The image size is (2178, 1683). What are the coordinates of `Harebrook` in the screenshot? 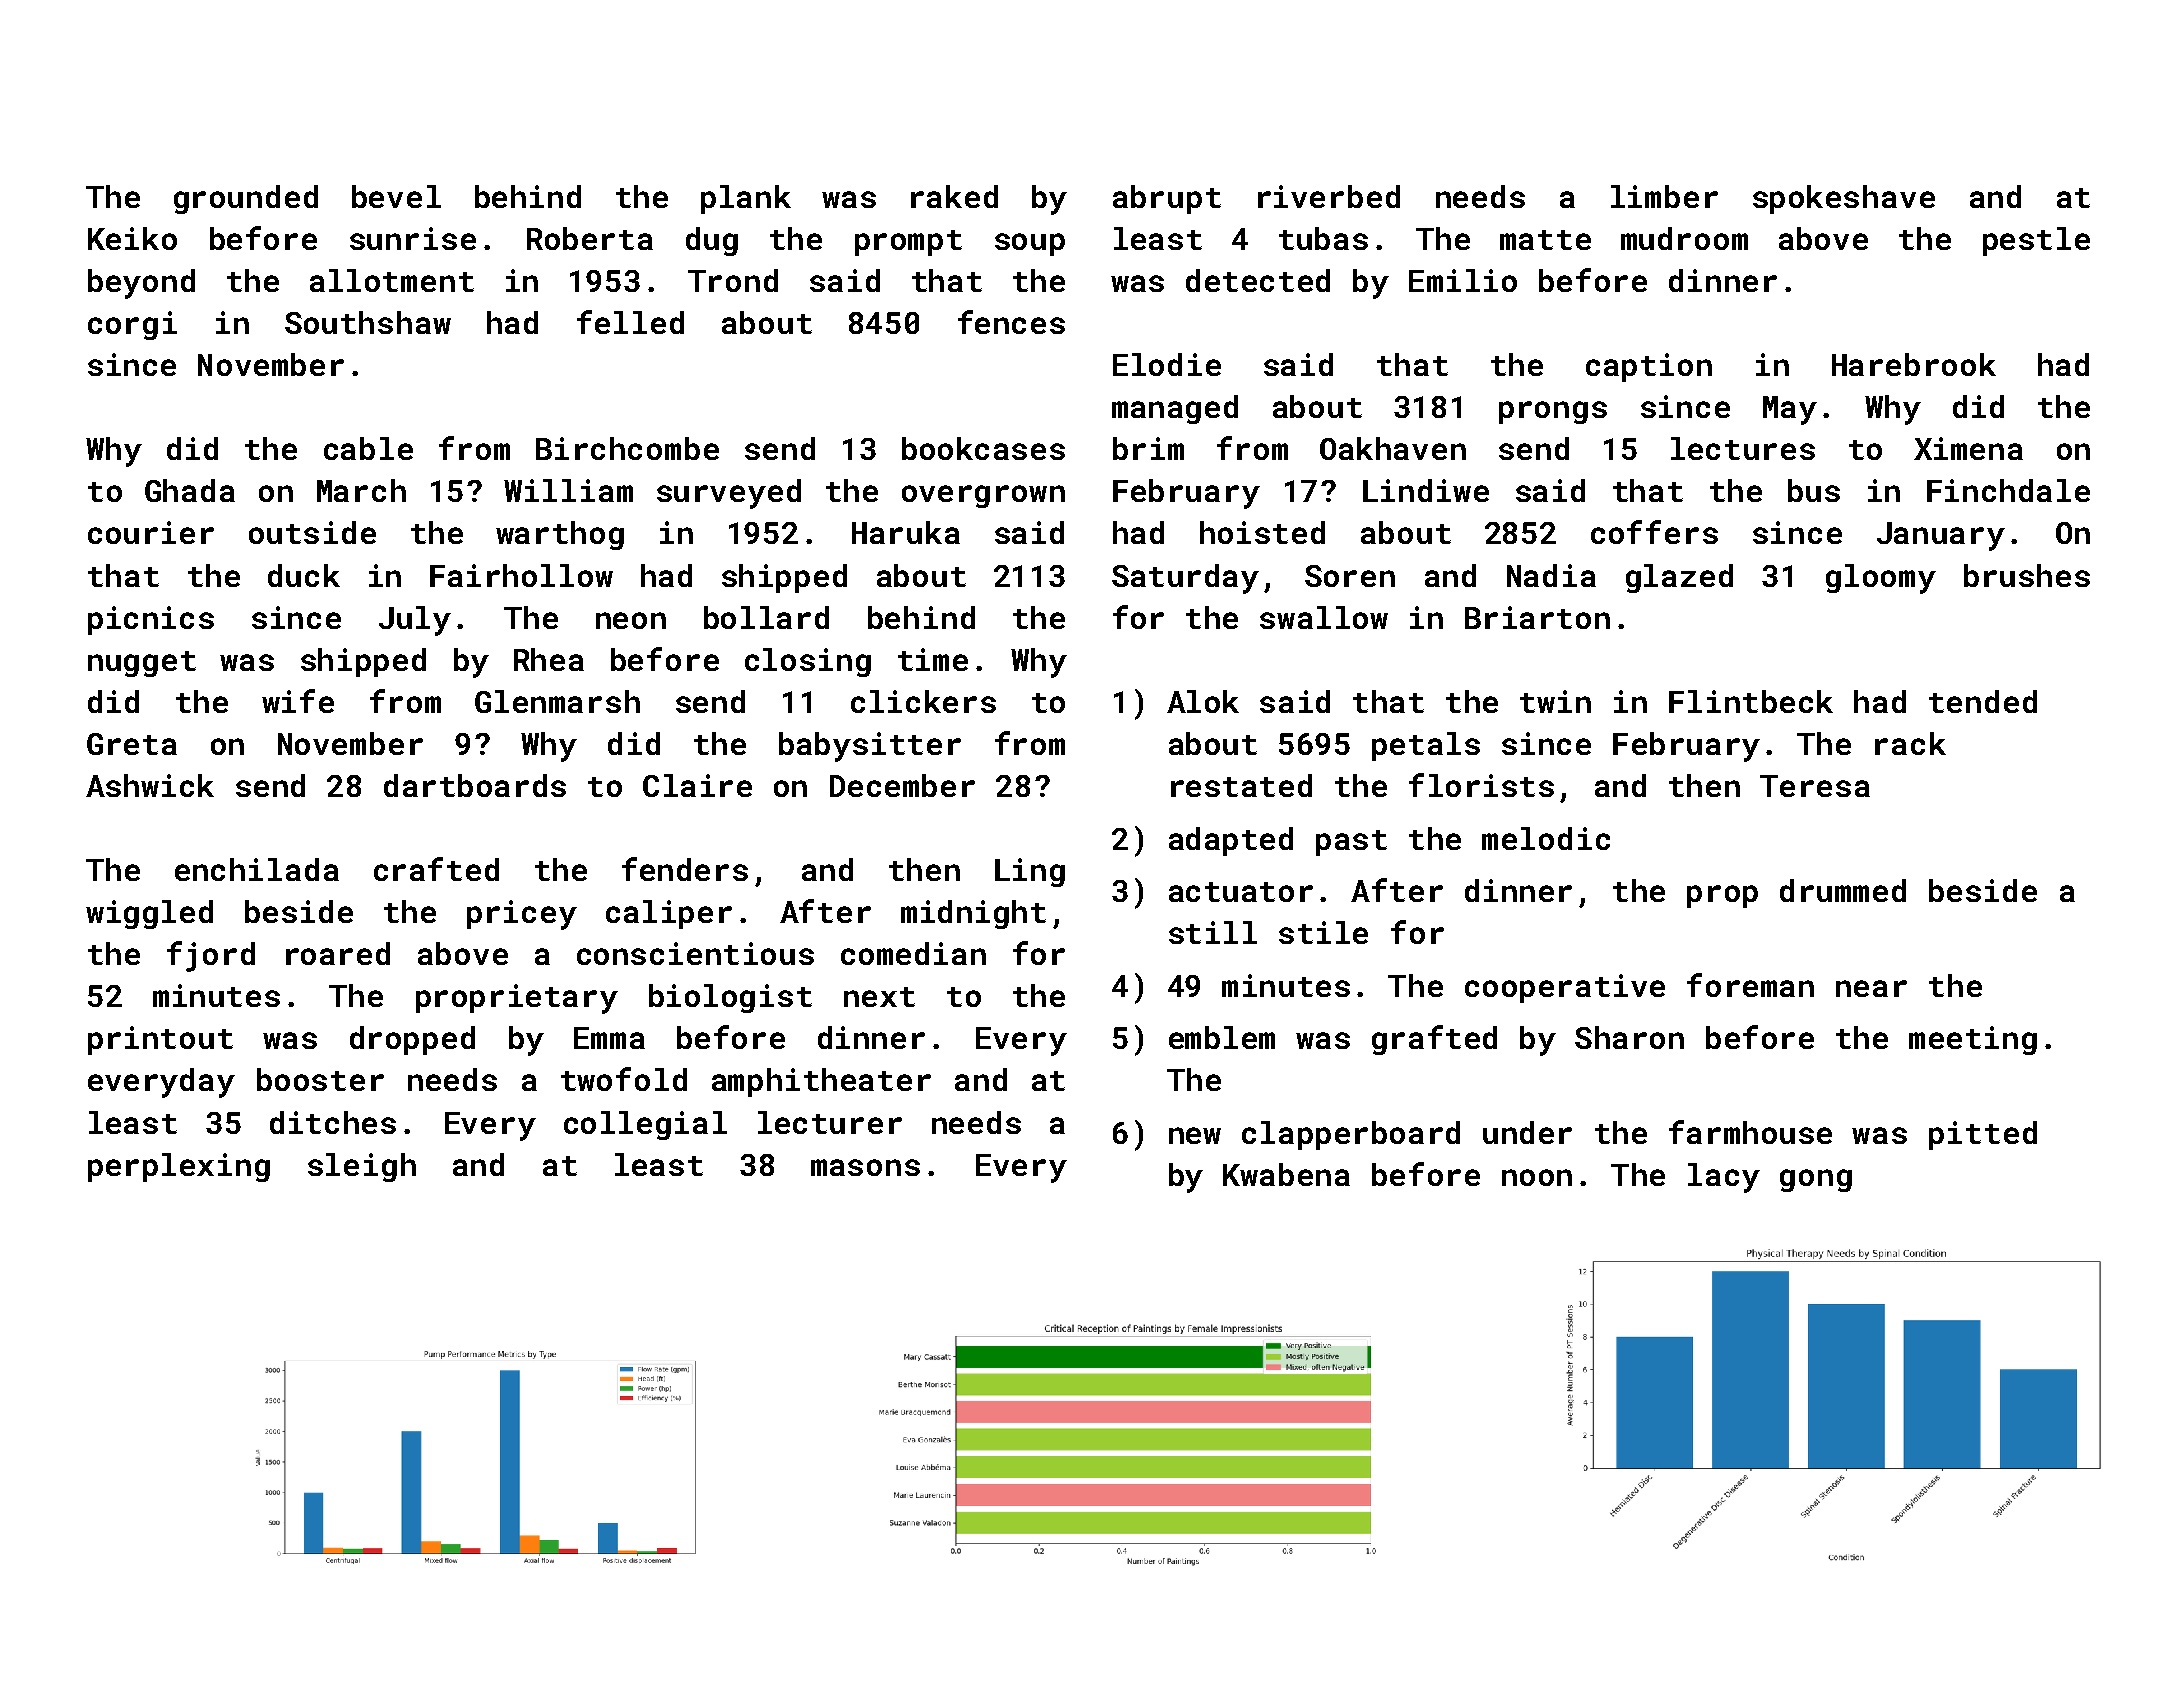 It's located at (1914, 364).
